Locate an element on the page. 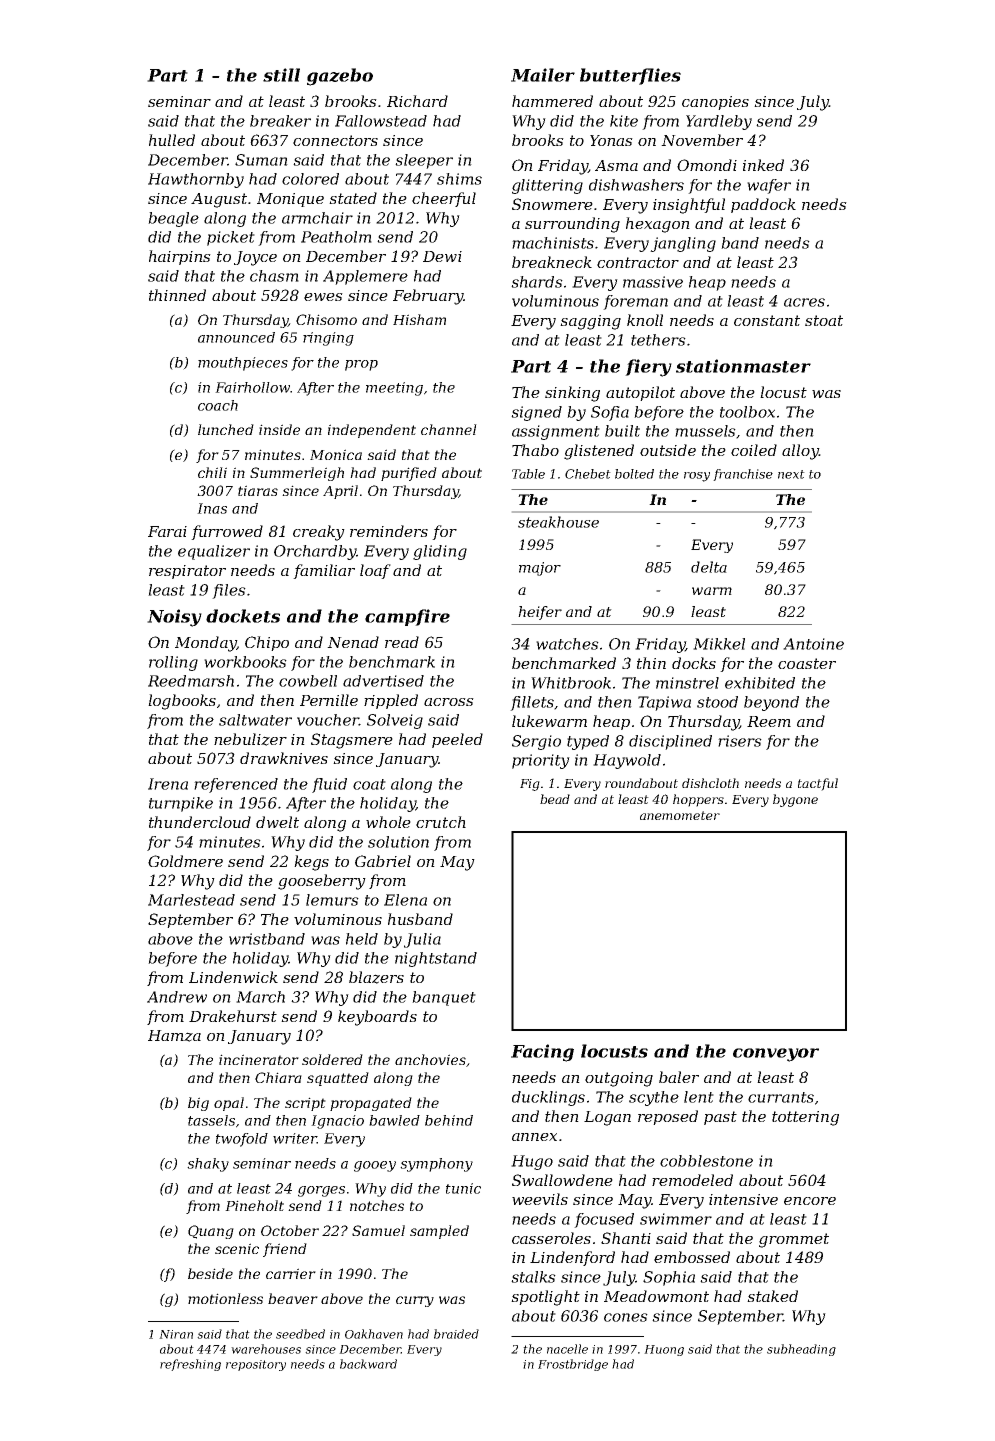 This document has width=995, height=1441. lunched is located at coordinates (226, 429).
